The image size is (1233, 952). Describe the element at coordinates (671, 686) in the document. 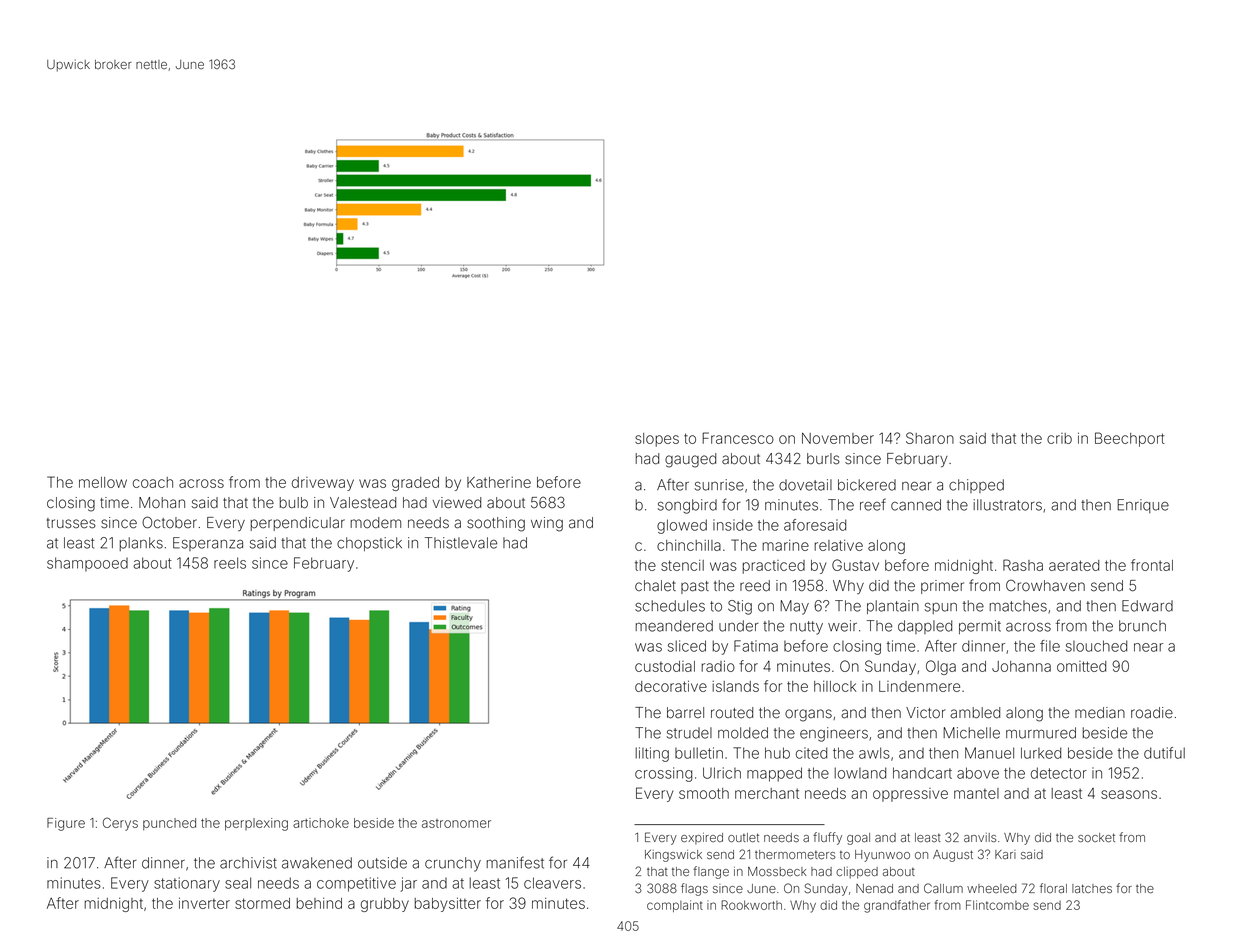

I see `decorative` at that location.
